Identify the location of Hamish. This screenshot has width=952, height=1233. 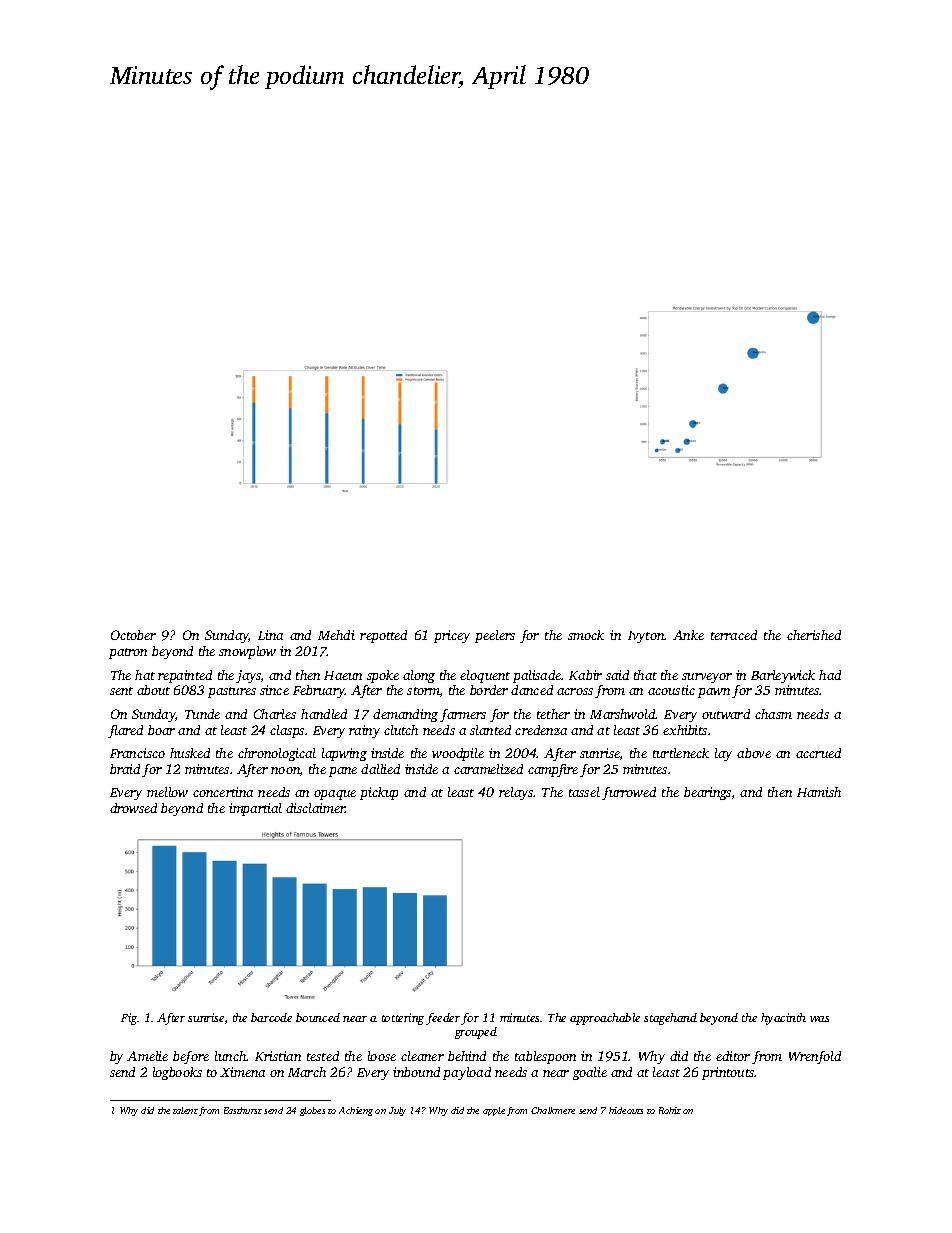
(819, 792).
